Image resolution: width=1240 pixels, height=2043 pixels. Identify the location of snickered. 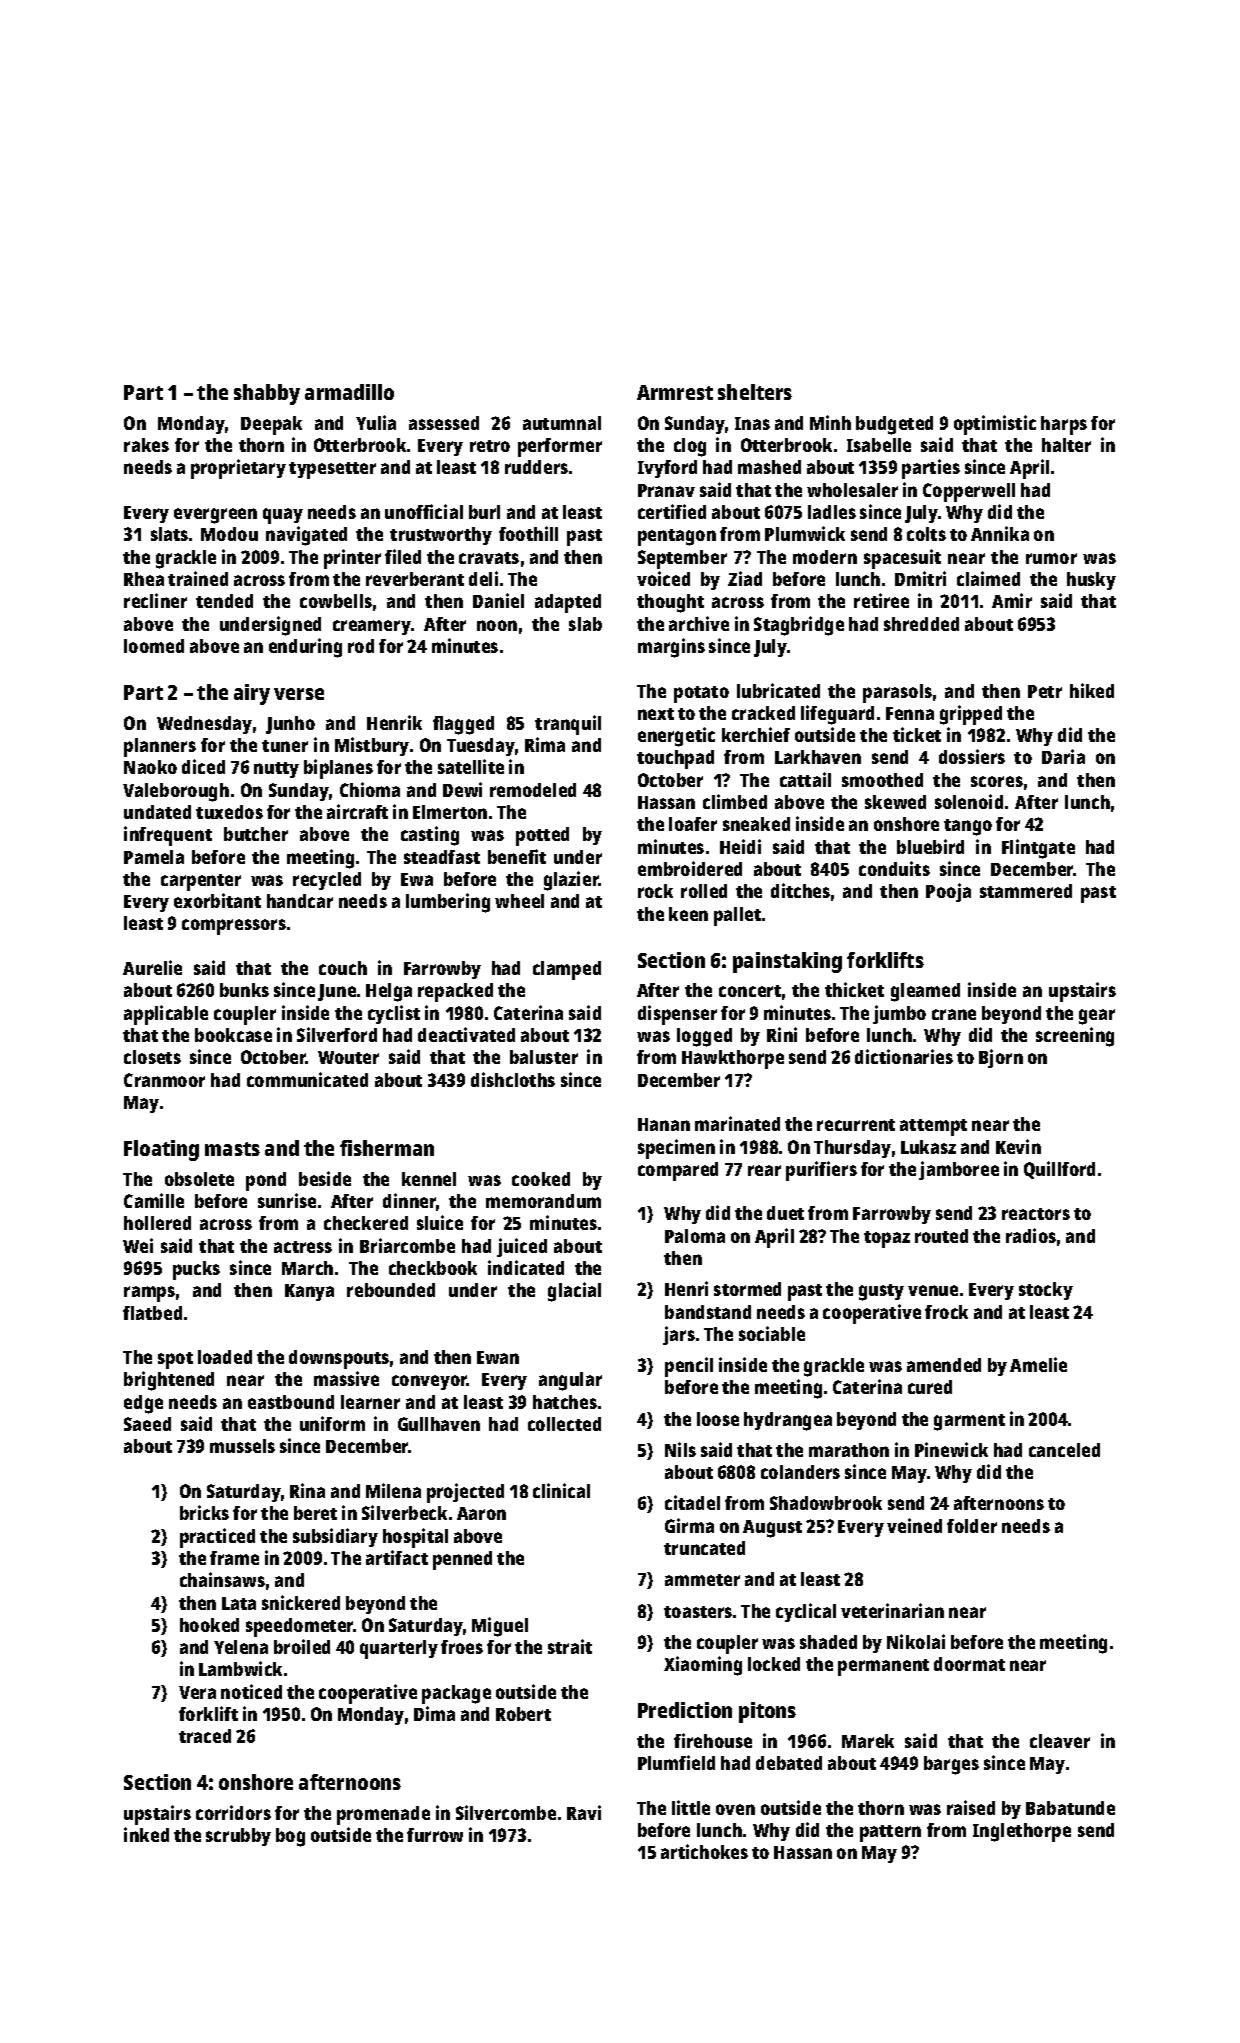
(301, 1602).
